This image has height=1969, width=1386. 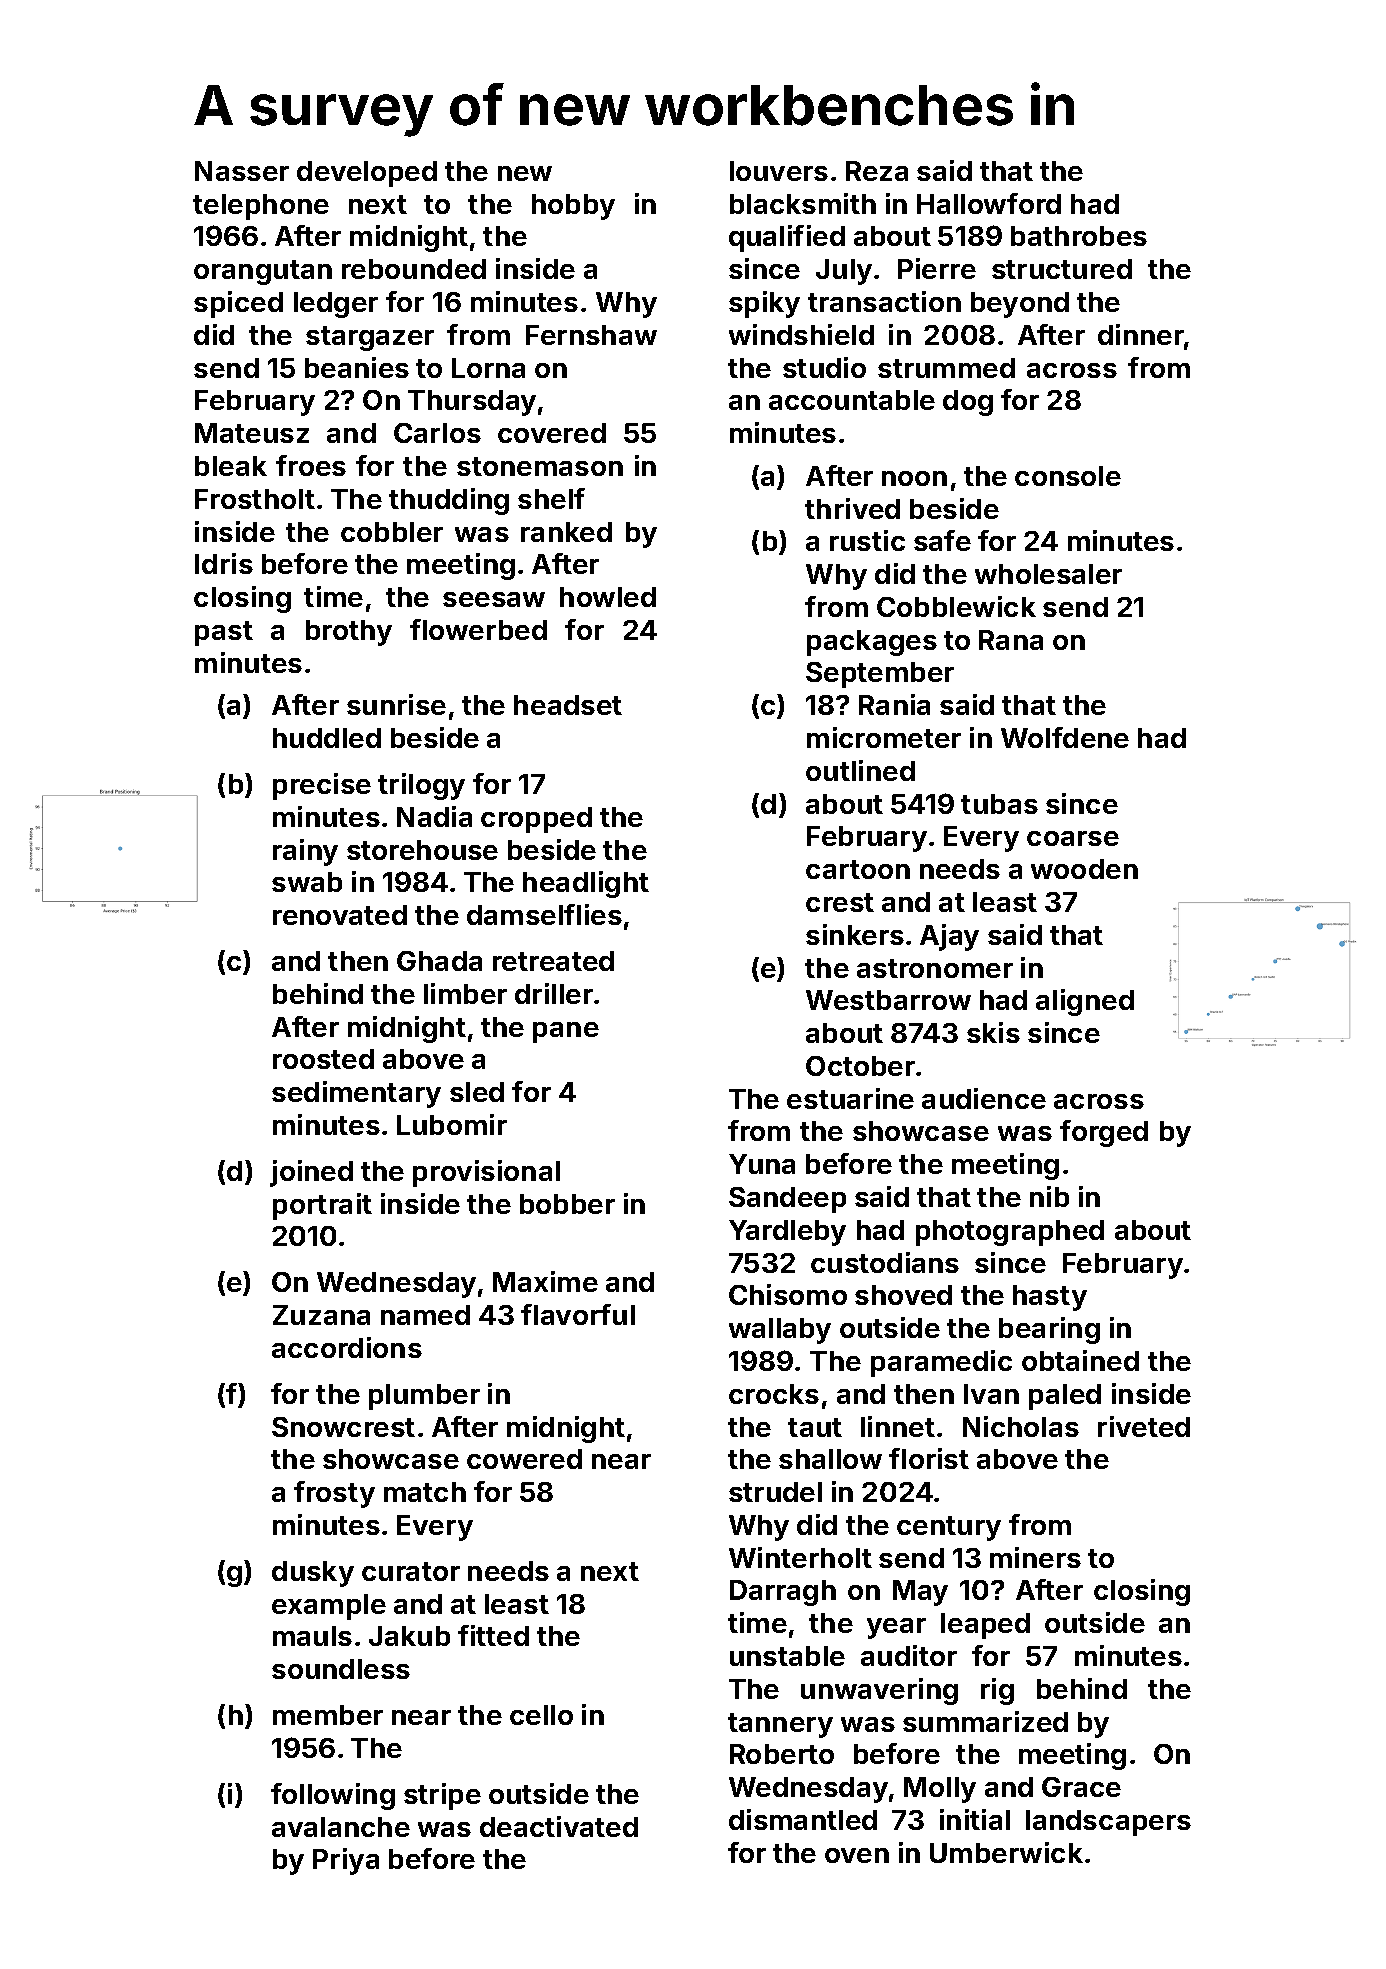 I want to click on blacksmith, so click(x=803, y=203).
